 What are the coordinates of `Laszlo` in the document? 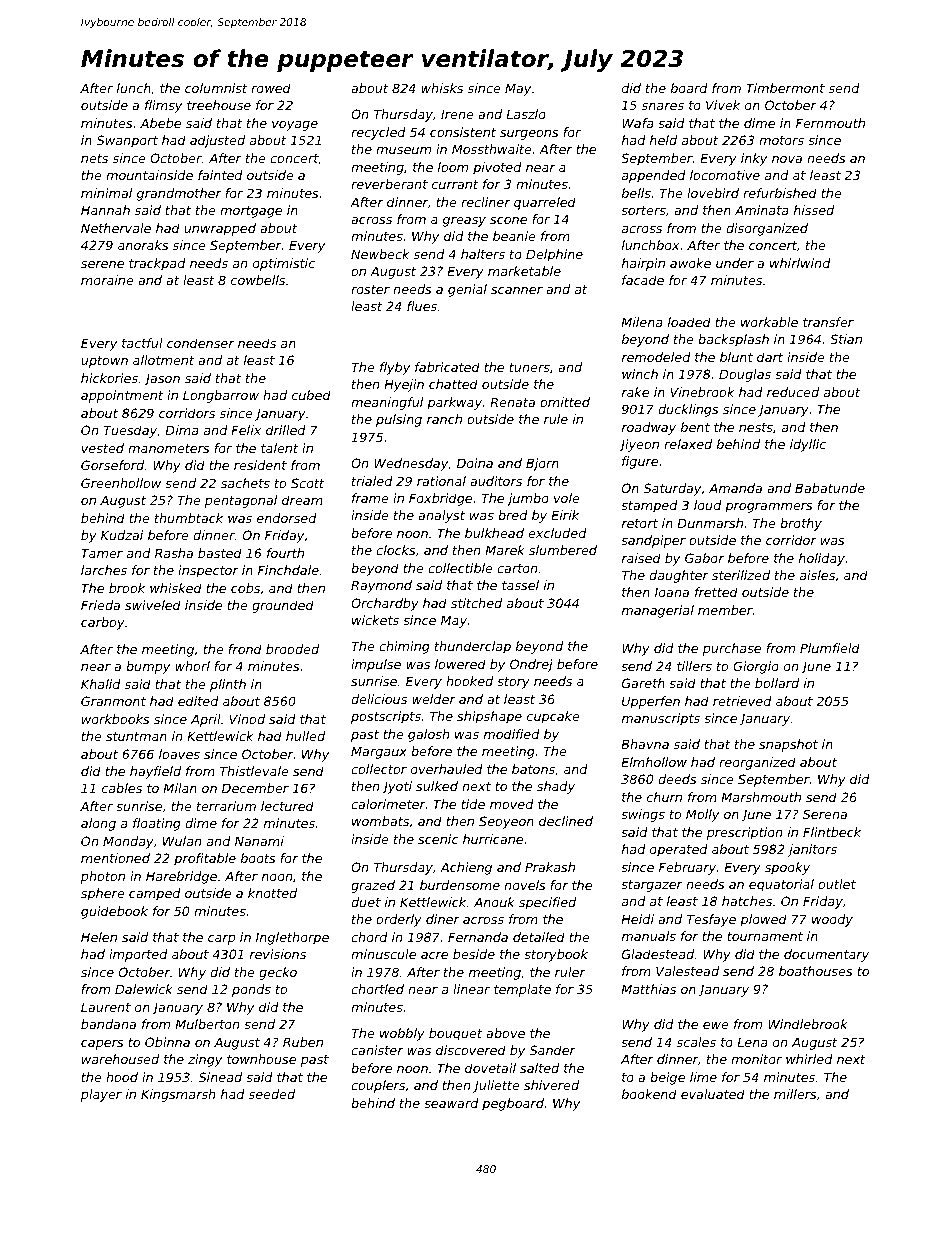 It's located at (526, 114).
